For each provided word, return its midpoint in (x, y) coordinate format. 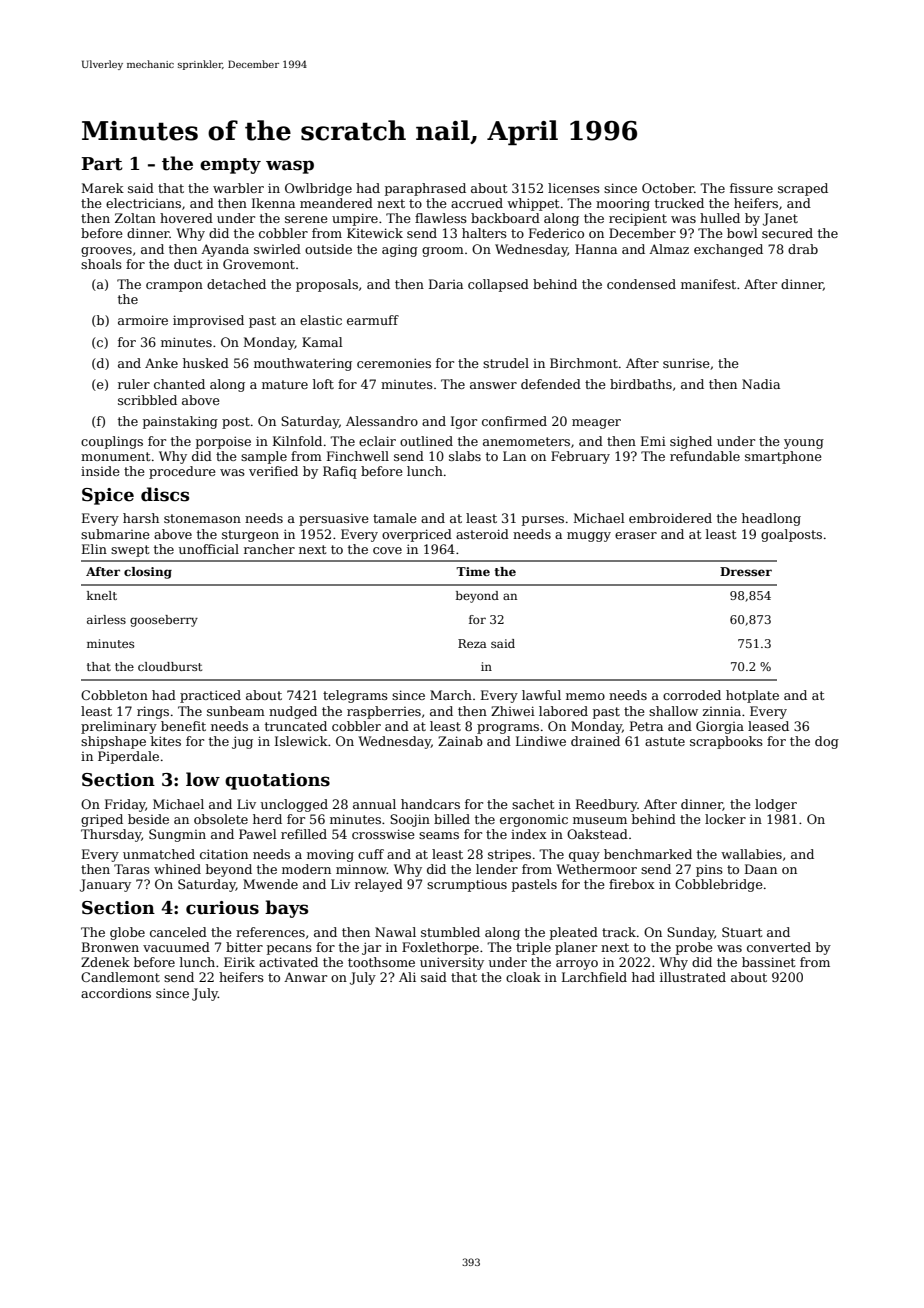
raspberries (384, 712)
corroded (692, 695)
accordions (116, 993)
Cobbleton (114, 695)
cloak (523, 977)
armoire (143, 320)
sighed (691, 442)
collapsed (498, 285)
